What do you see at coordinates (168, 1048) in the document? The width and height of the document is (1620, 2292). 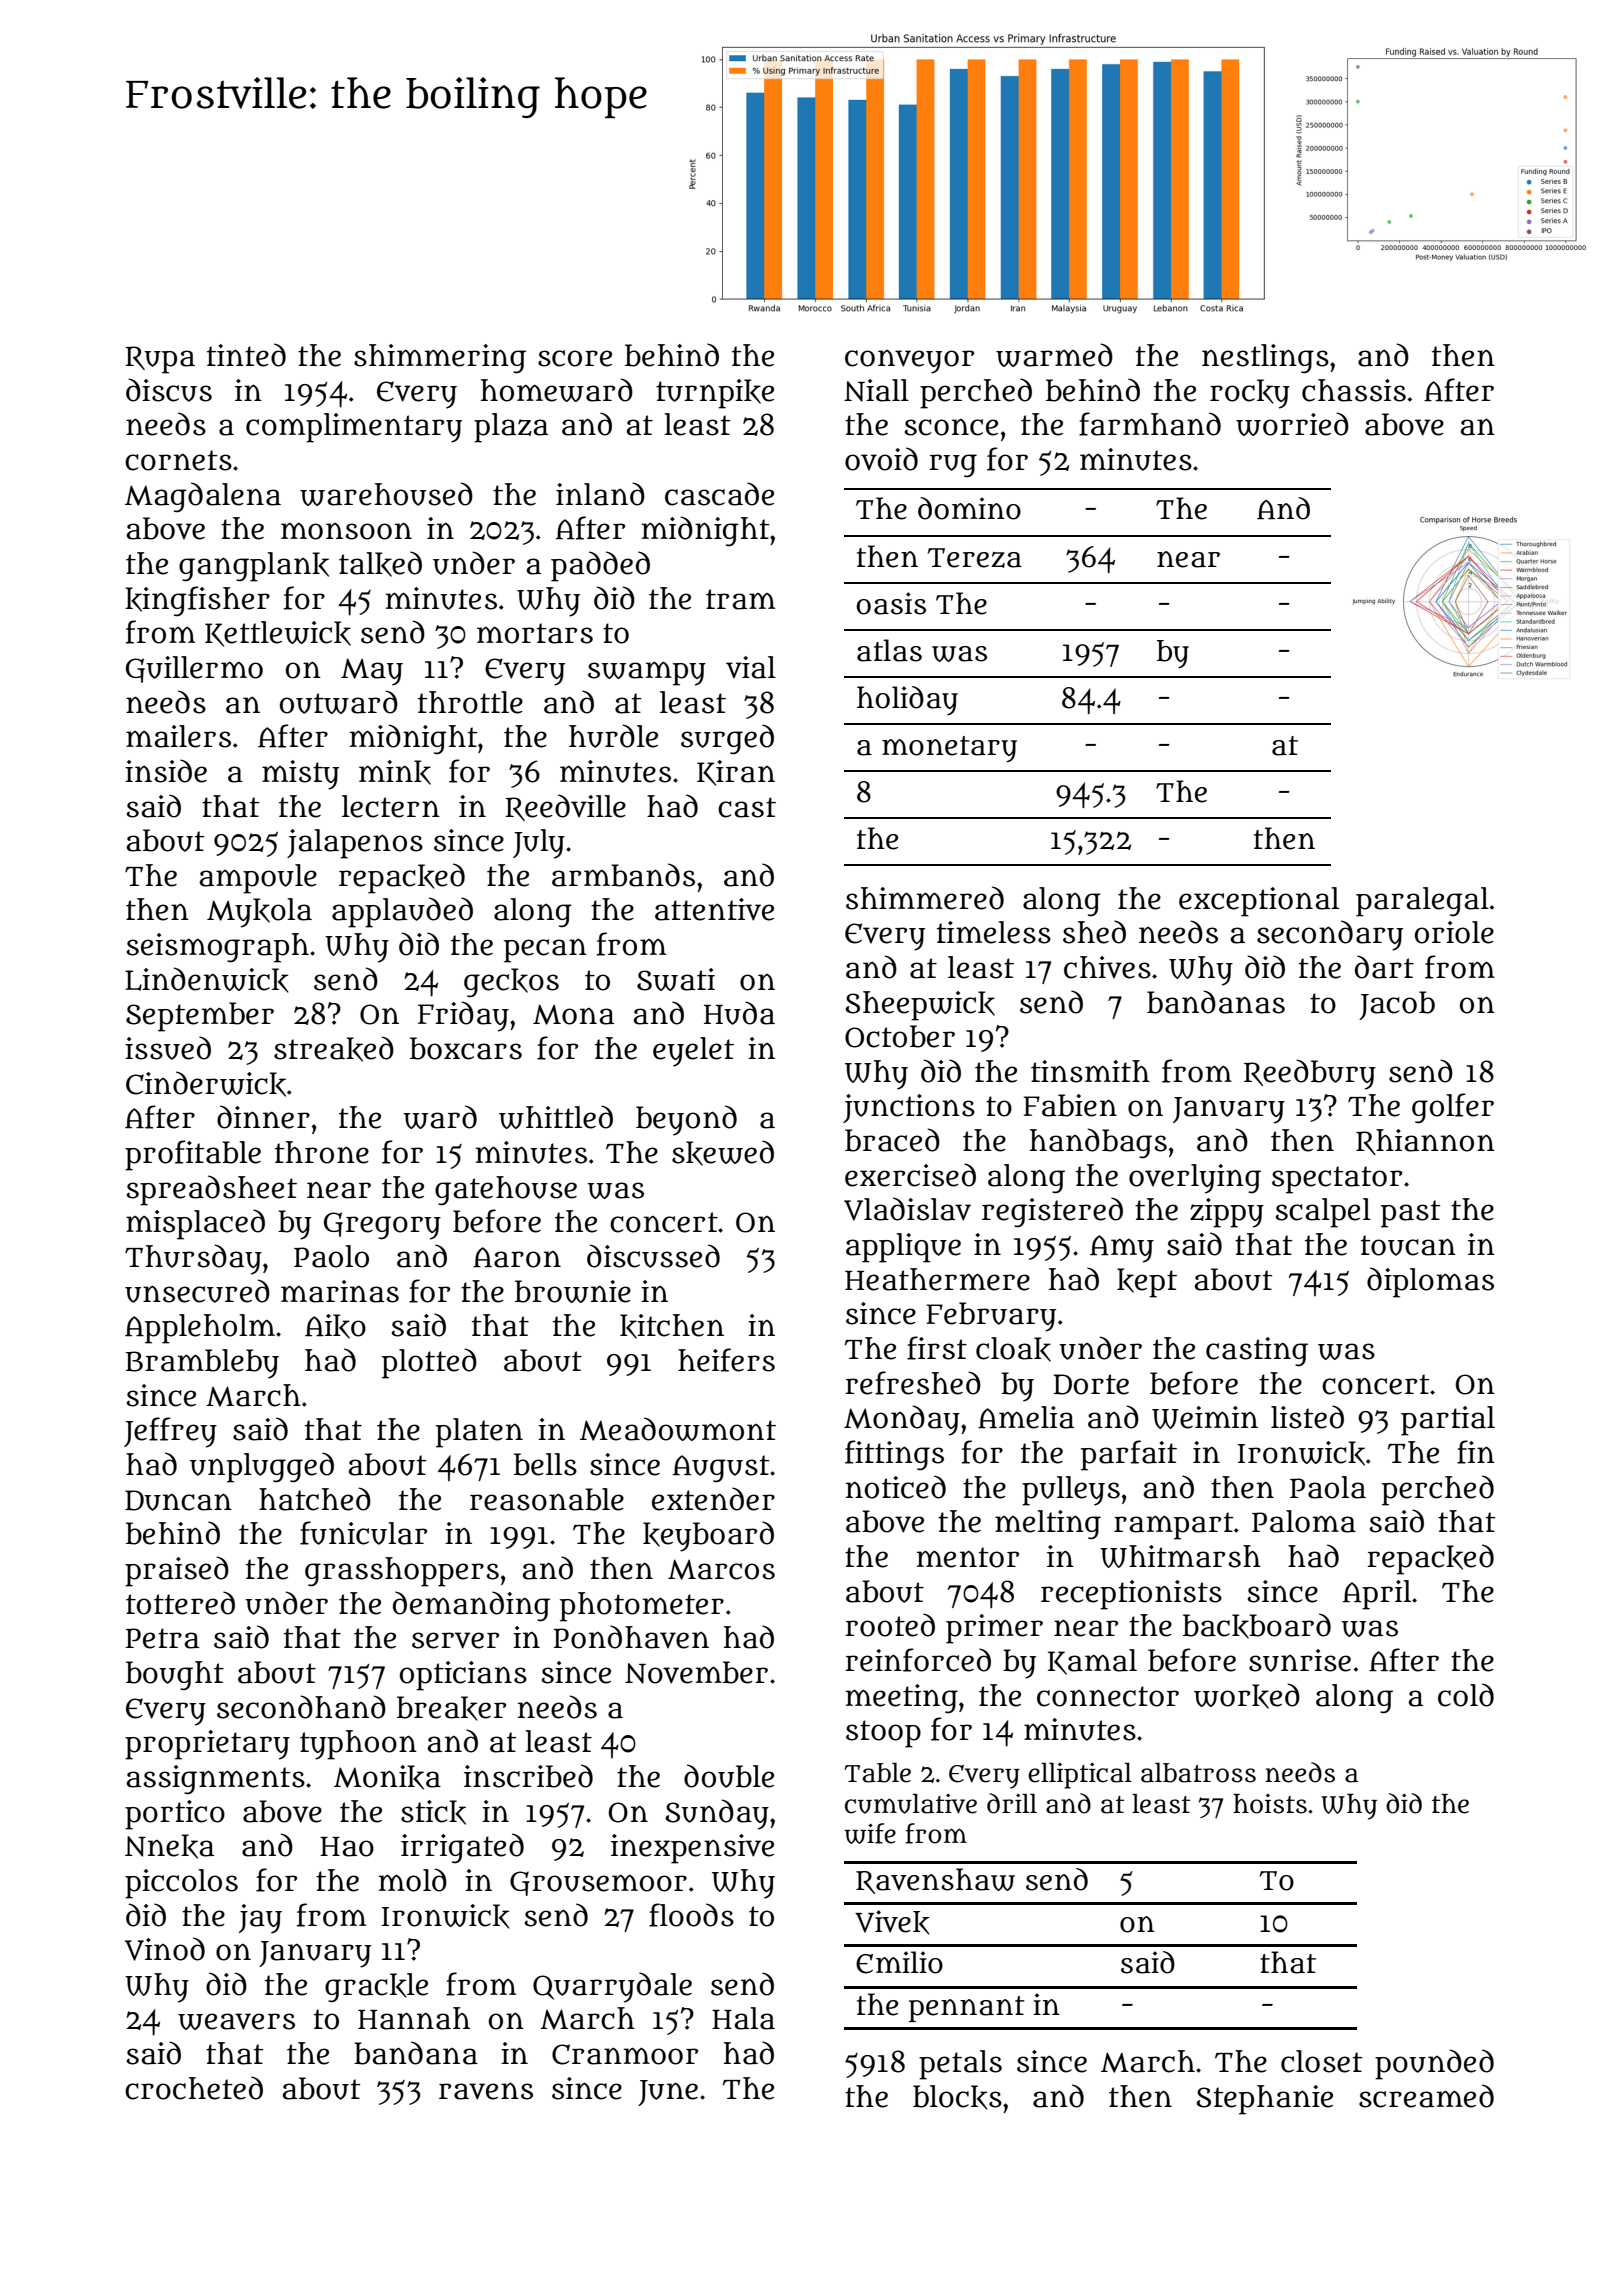 I see `issued` at bounding box center [168, 1048].
